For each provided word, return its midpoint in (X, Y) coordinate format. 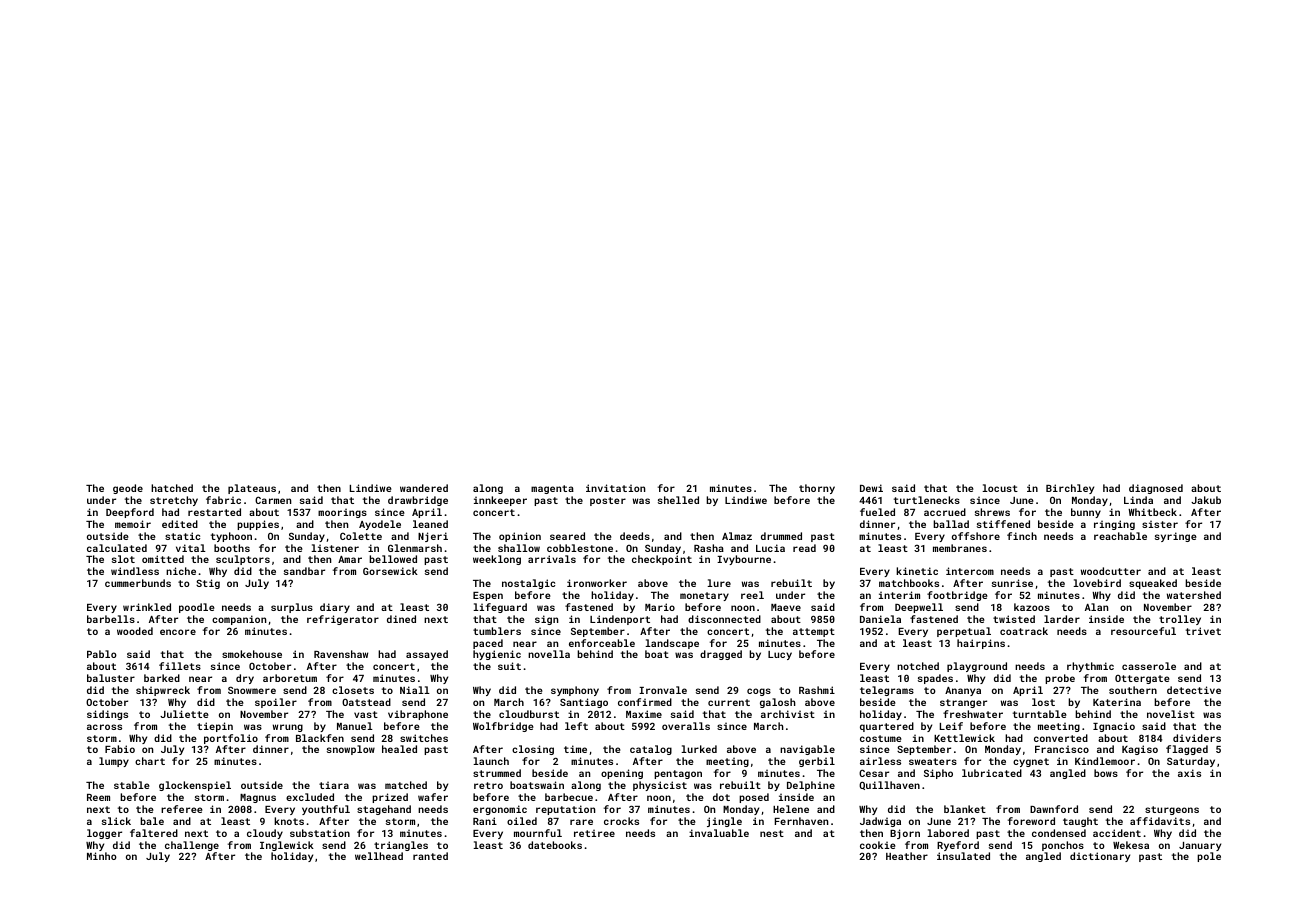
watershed (1194, 595)
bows (1106, 773)
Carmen (273, 500)
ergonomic (500, 810)
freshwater (973, 714)
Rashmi (817, 690)
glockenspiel (195, 786)
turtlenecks (927, 500)
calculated (117, 548)
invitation (615, 488)
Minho (102, 856)
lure (719, 583)
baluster (111, 678)
